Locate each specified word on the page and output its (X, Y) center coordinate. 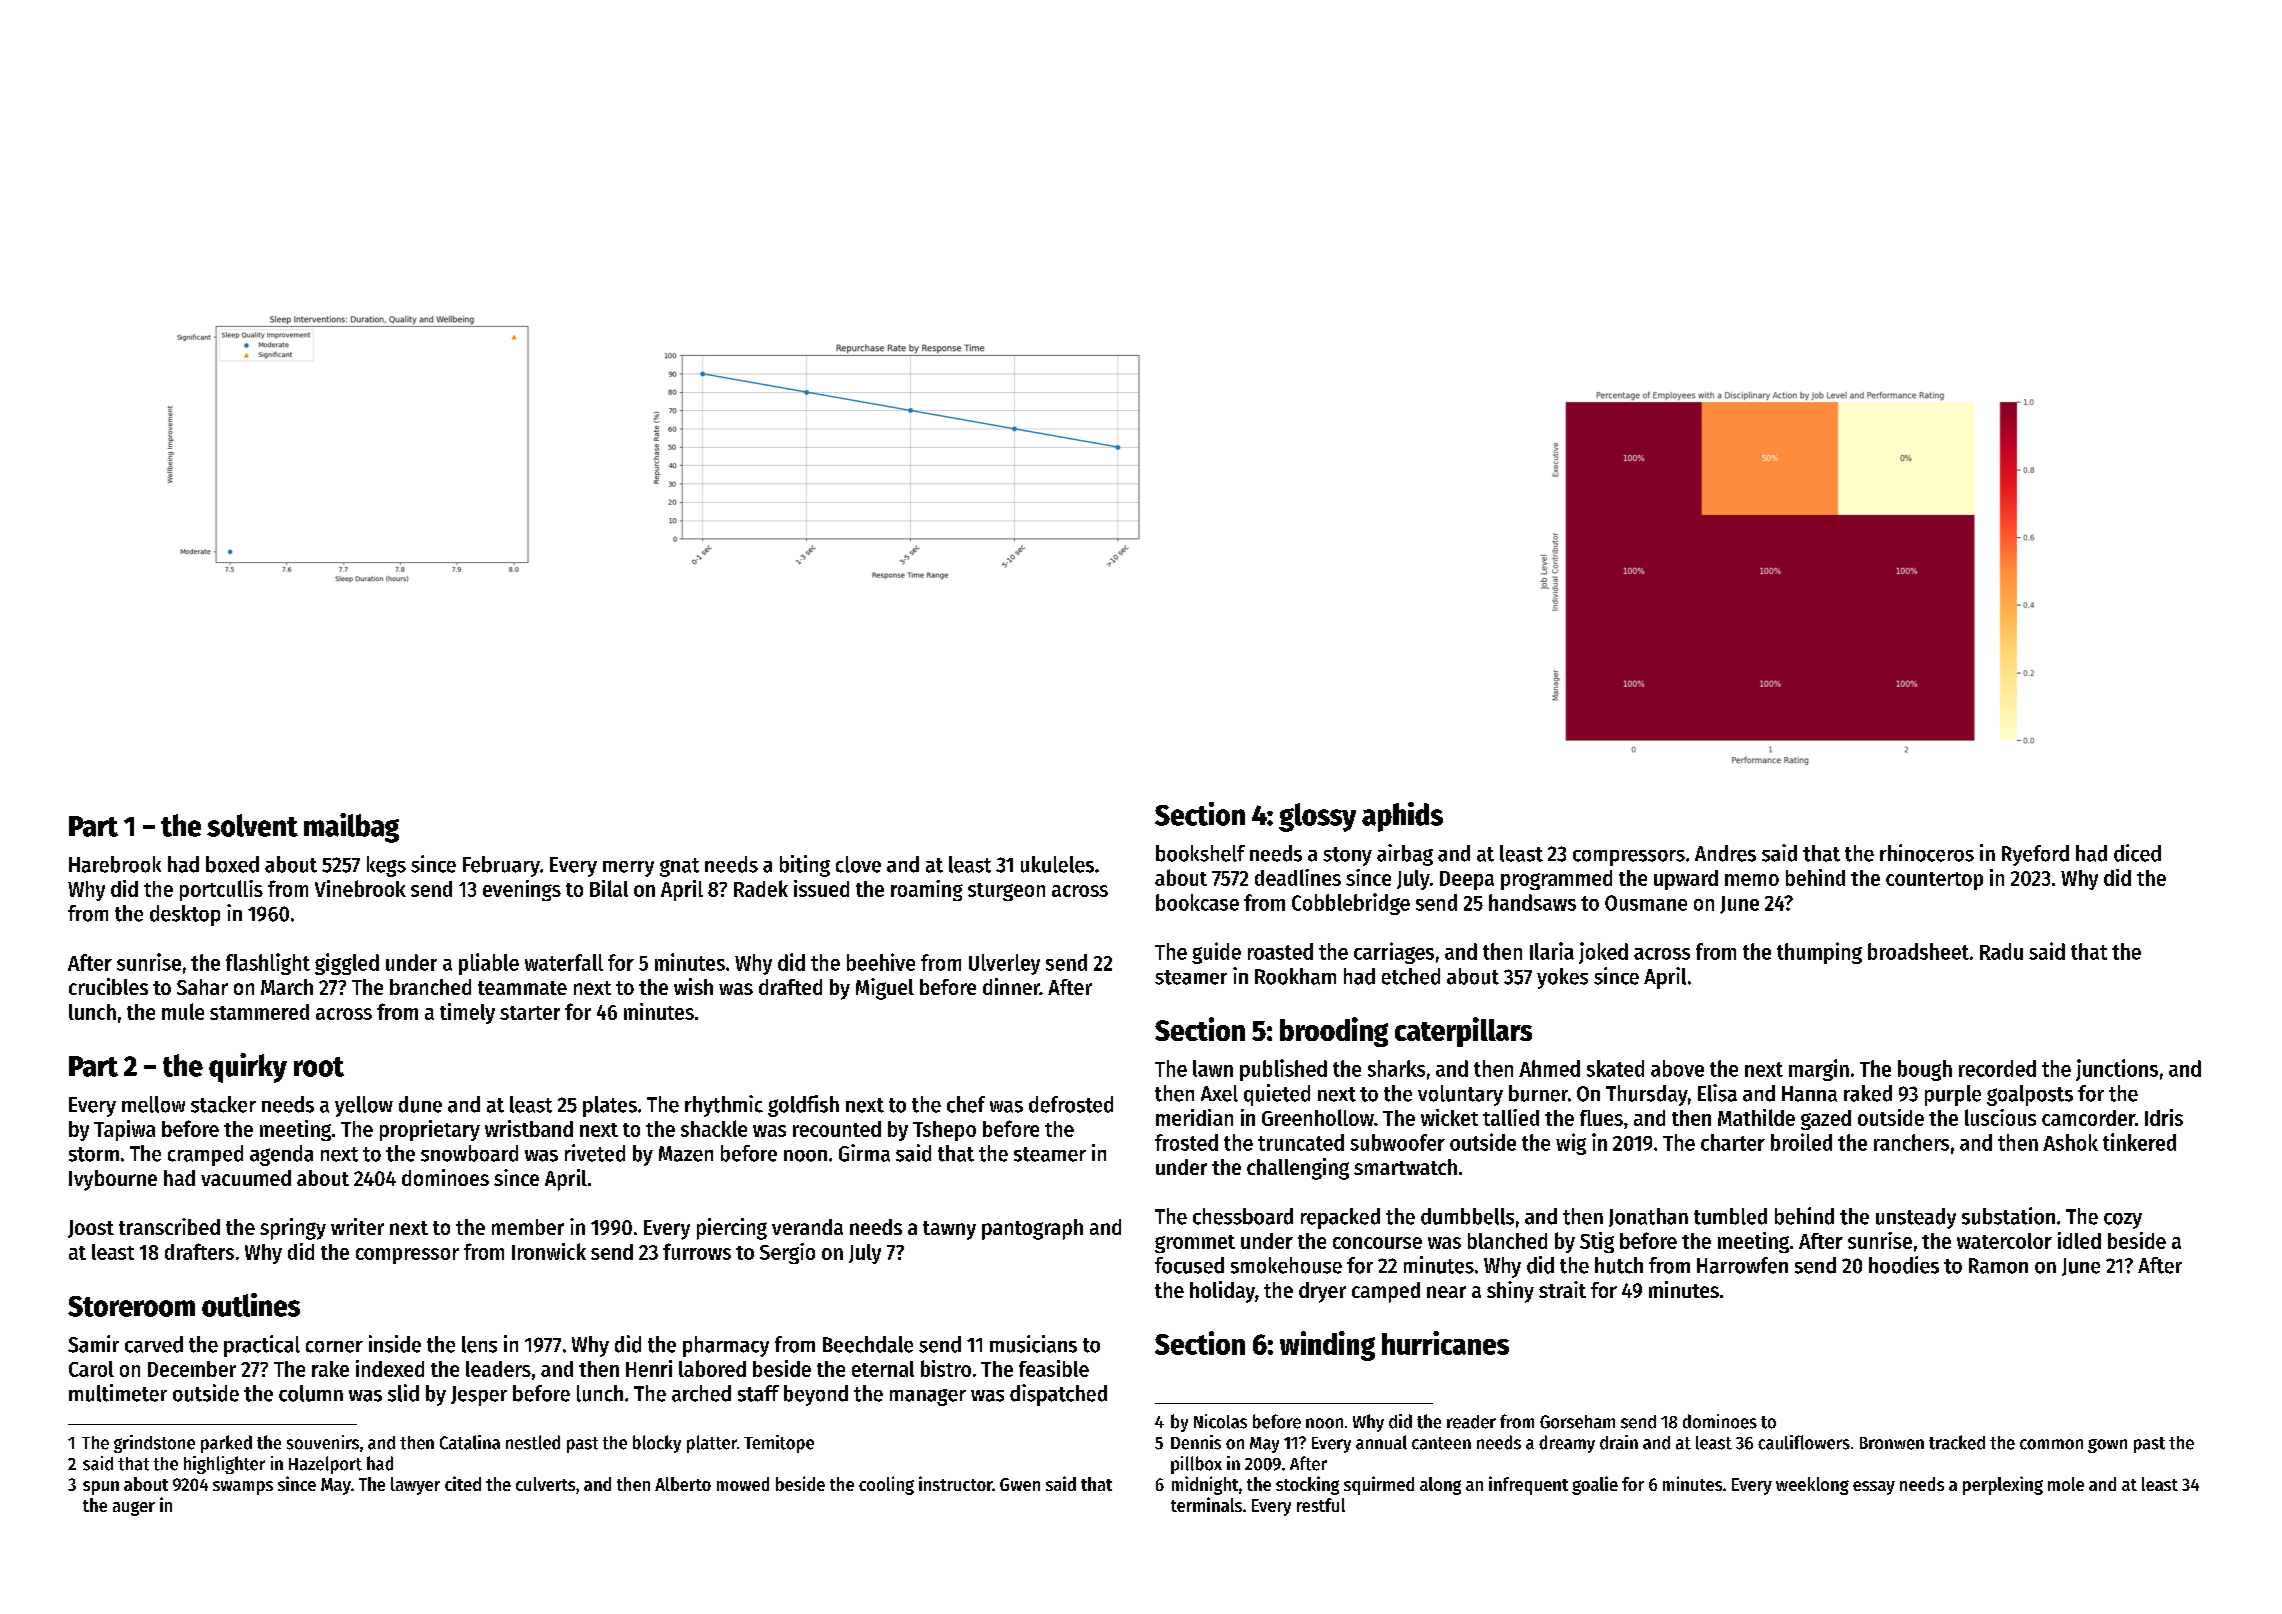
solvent (252, 825)
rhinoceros (1927, 853)
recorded (1997, 1068)
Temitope (779, 1444)
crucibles (108, 986)
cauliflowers (1804, 1442)
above (1677, 1068)
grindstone (154, 1444)
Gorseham (1577, 1422)
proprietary (430, 1130)
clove (858, 864)
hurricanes (1445, 1343)
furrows (697, 1251)
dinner (1011, 986)
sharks (1396, 1068)
